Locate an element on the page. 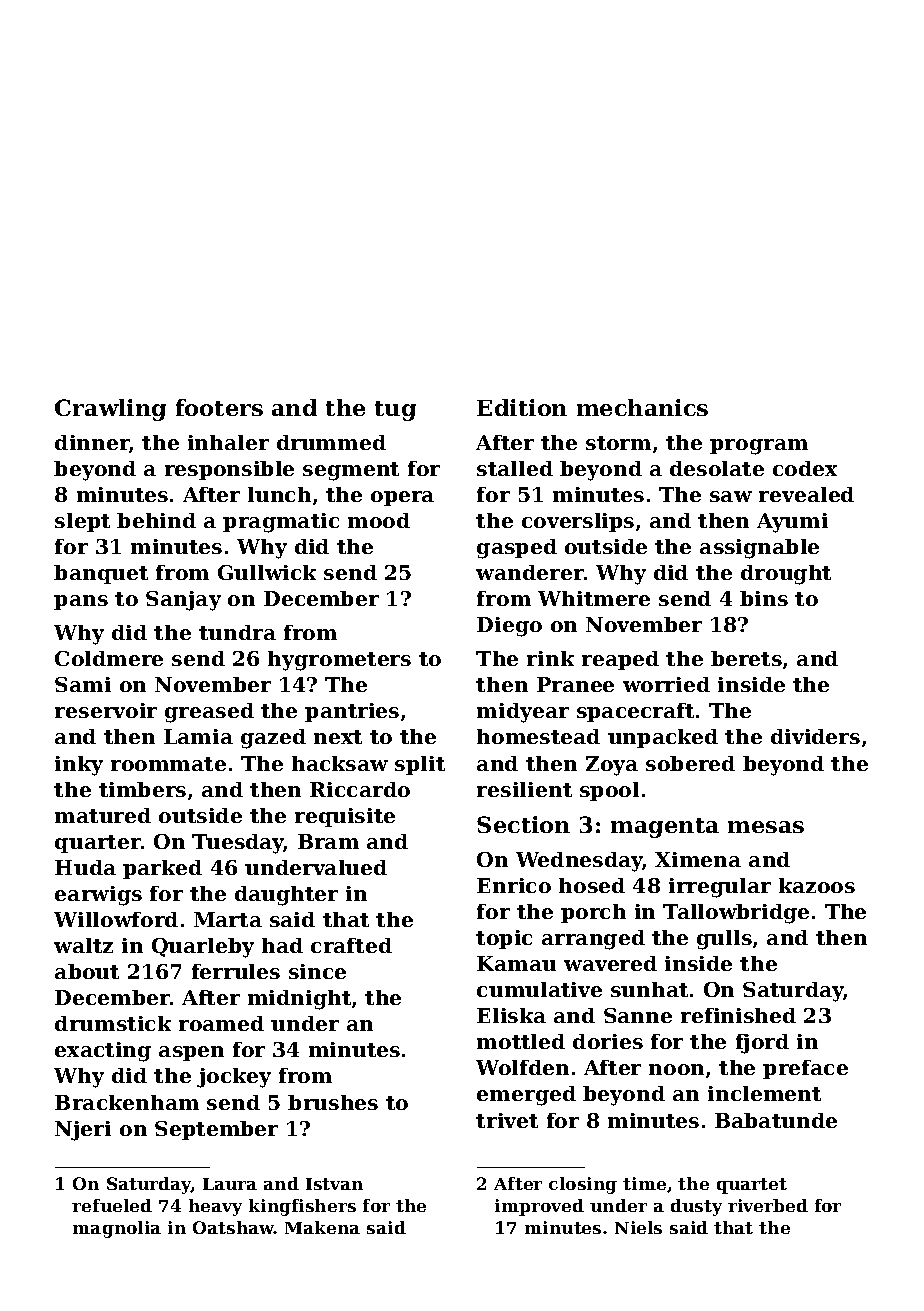 The image size is (924, 1311). September is located at coordinates (216, 1130).
